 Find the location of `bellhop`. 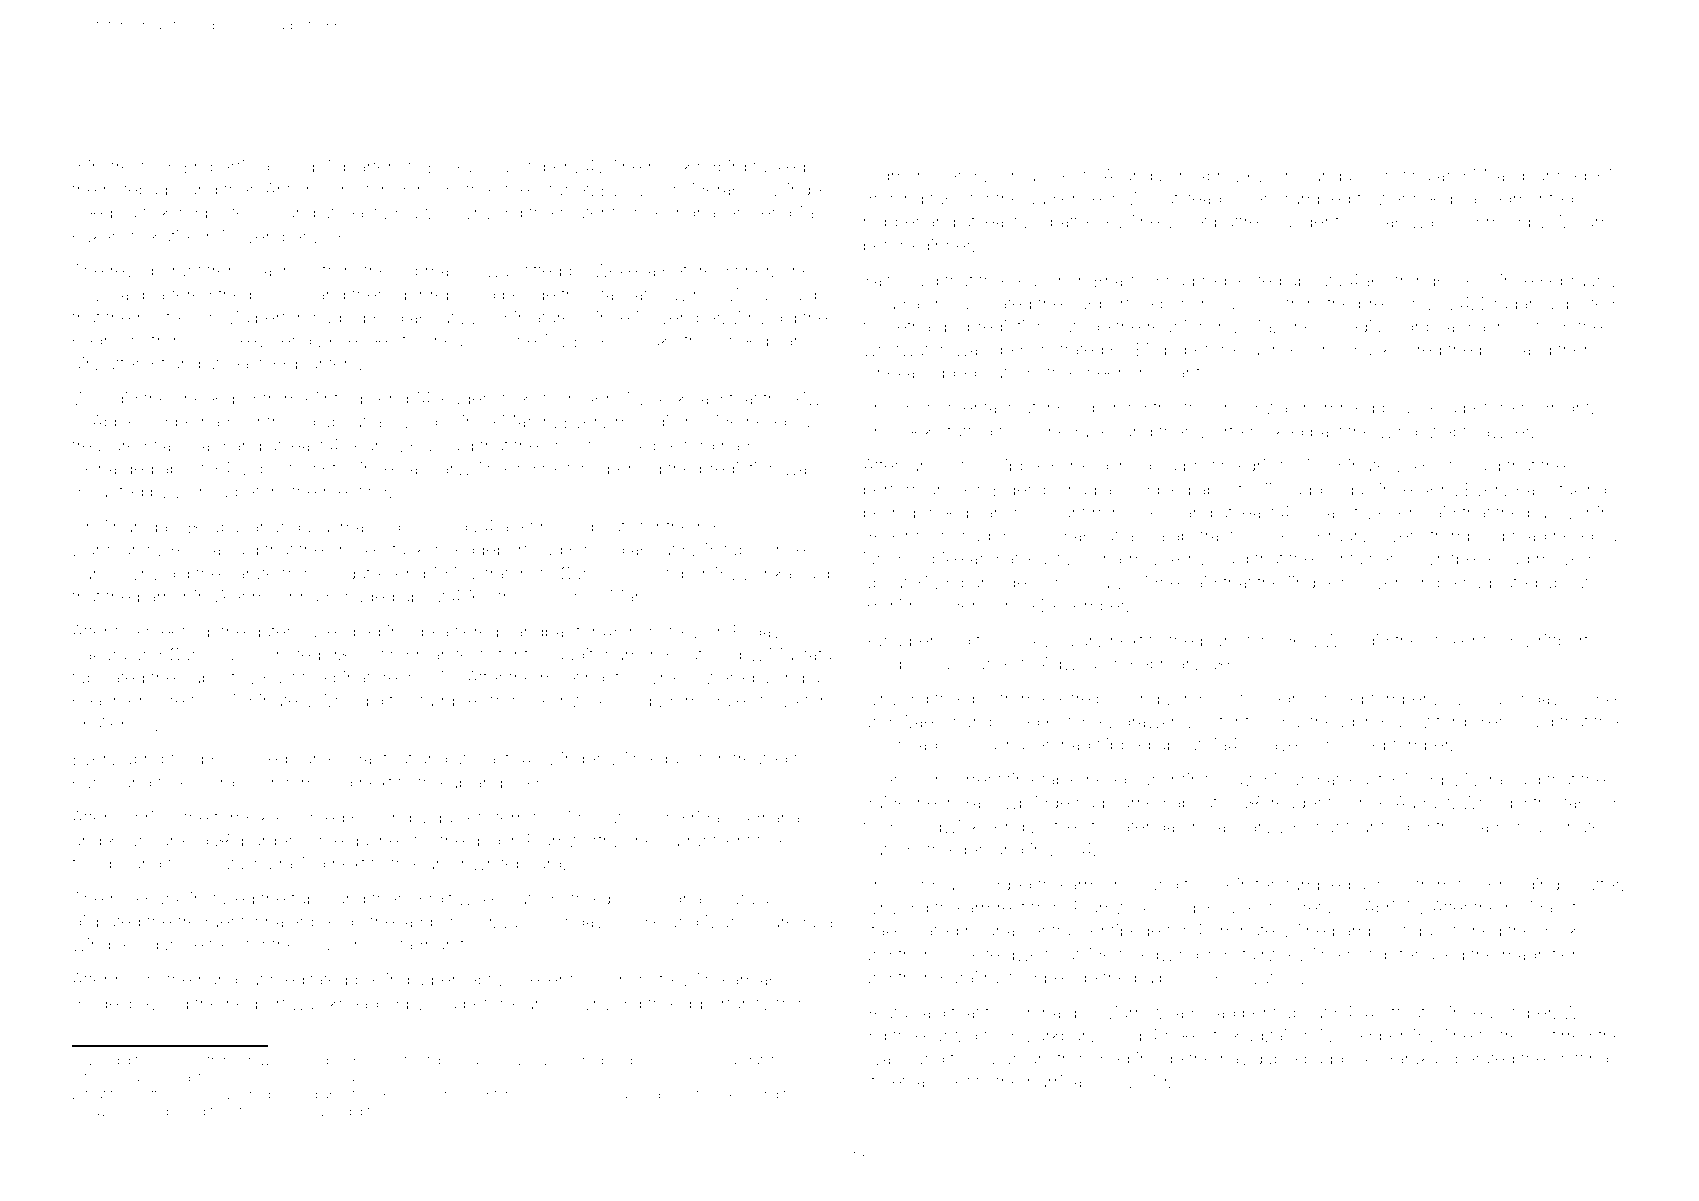

bellhop is located at coordinates (893, 514).
